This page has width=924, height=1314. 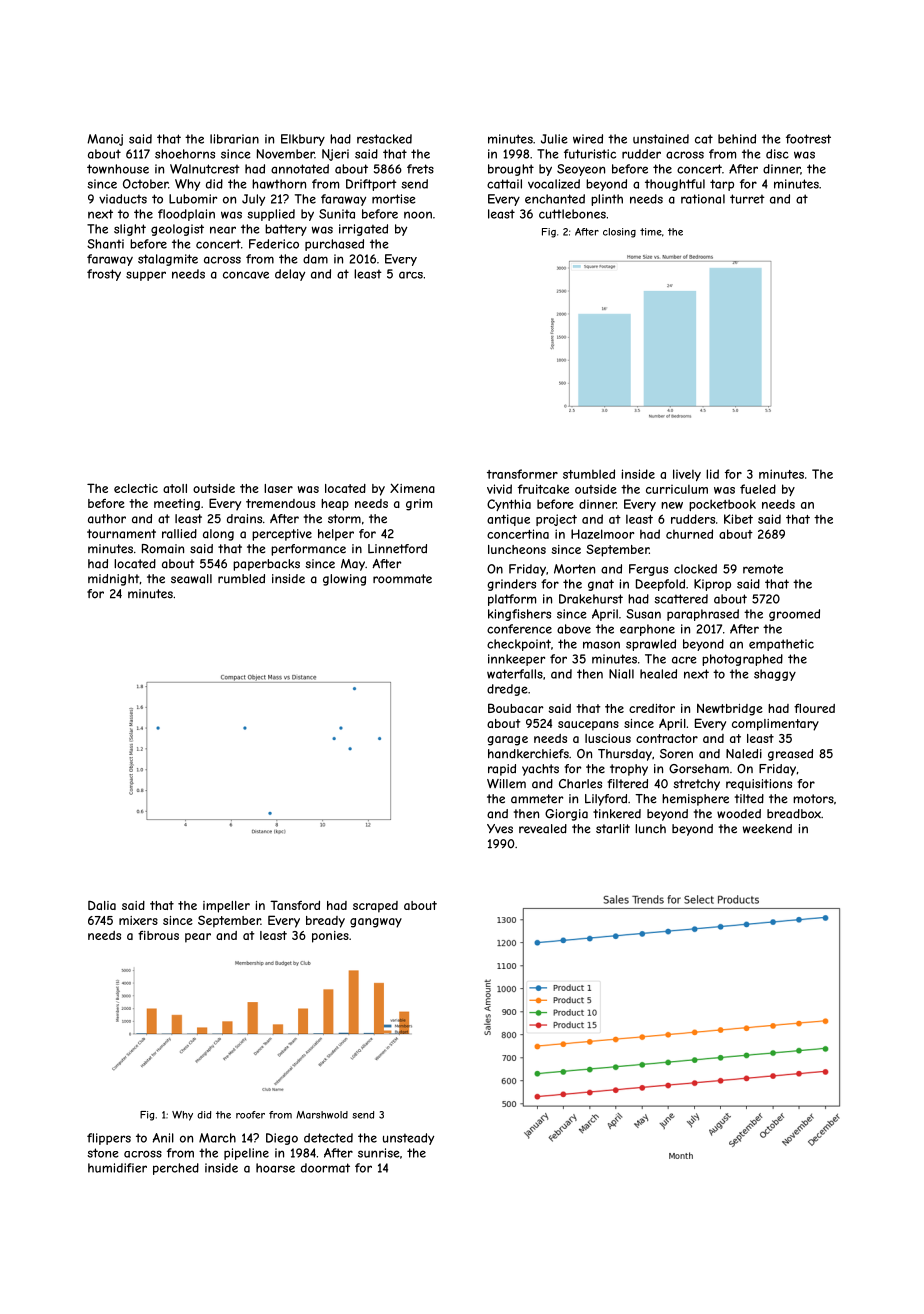 I want to click on lively, so click(x=687, y=475).
